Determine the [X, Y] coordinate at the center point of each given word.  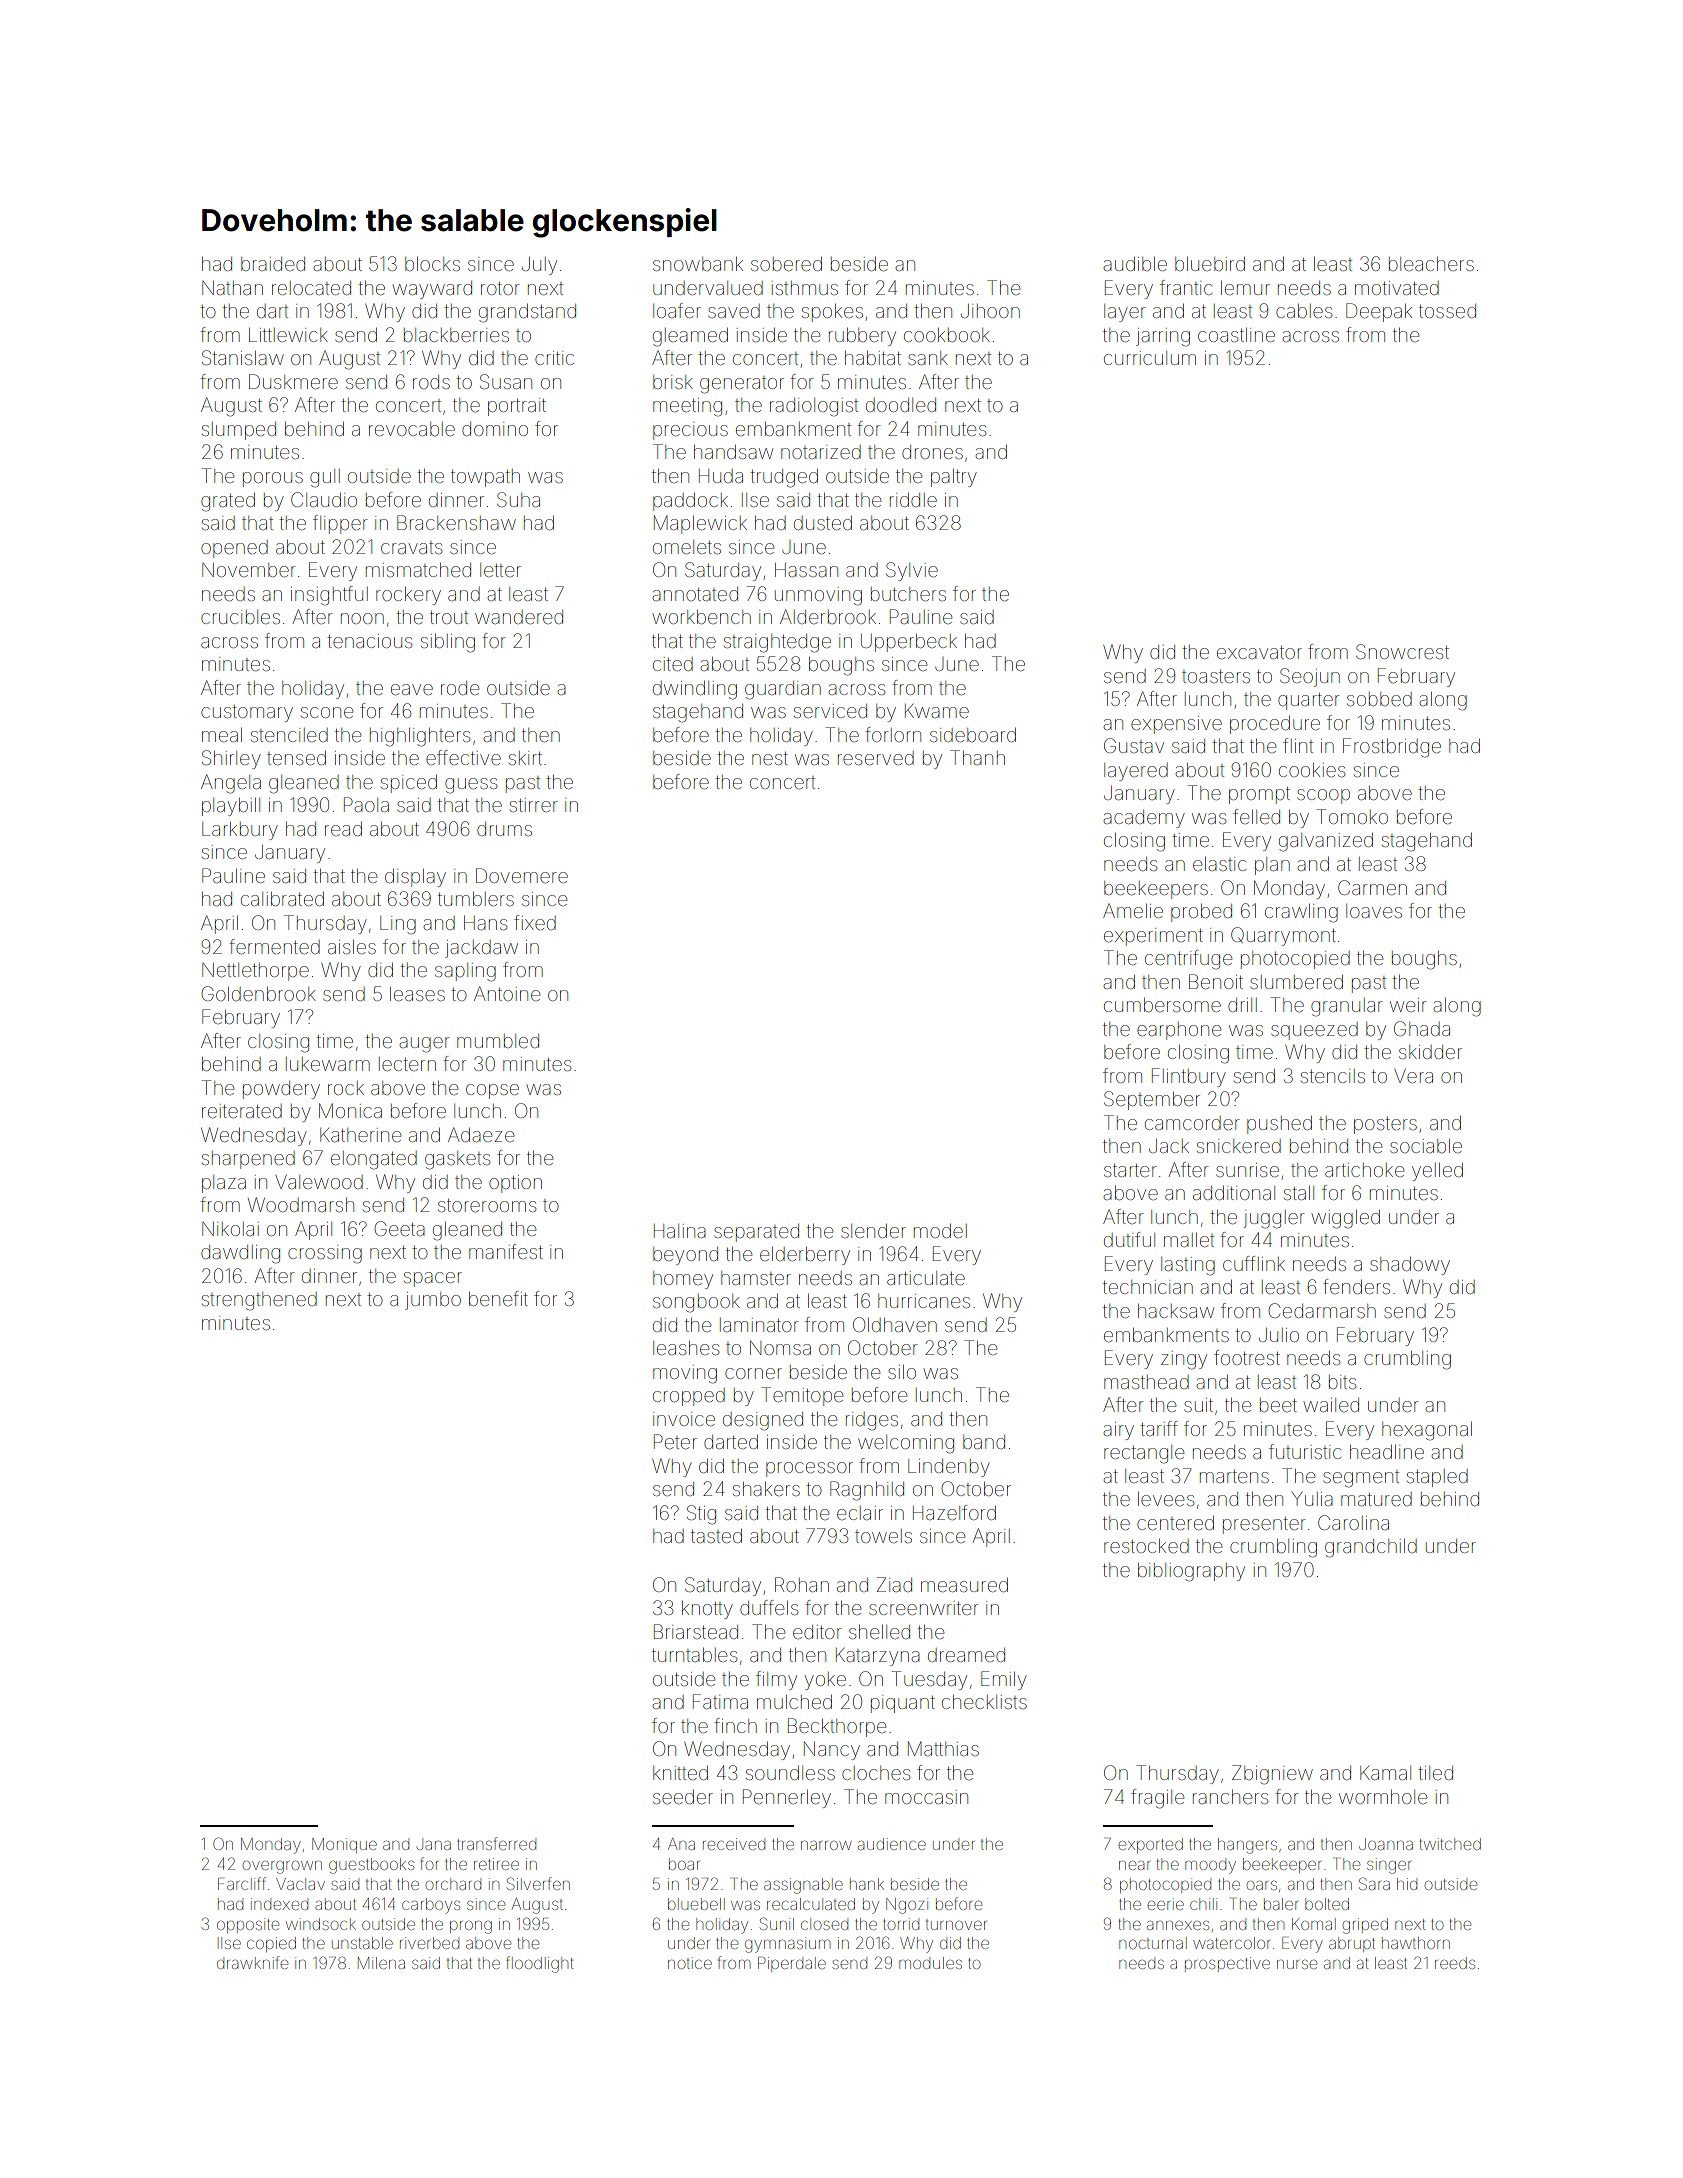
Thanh [977, 757]
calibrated [282, 899]
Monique [344, 1845]
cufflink [1254, 1263]
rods [431, 382]
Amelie [1133, 911]
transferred [496, 1843]
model [940, 1231]
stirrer [534, 805]
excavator [1259, 652]
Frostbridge [1392, 748]
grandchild [1371, 1548]
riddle [913, 500]
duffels [769, 1607]
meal [222, 735]
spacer [433, 1279]
